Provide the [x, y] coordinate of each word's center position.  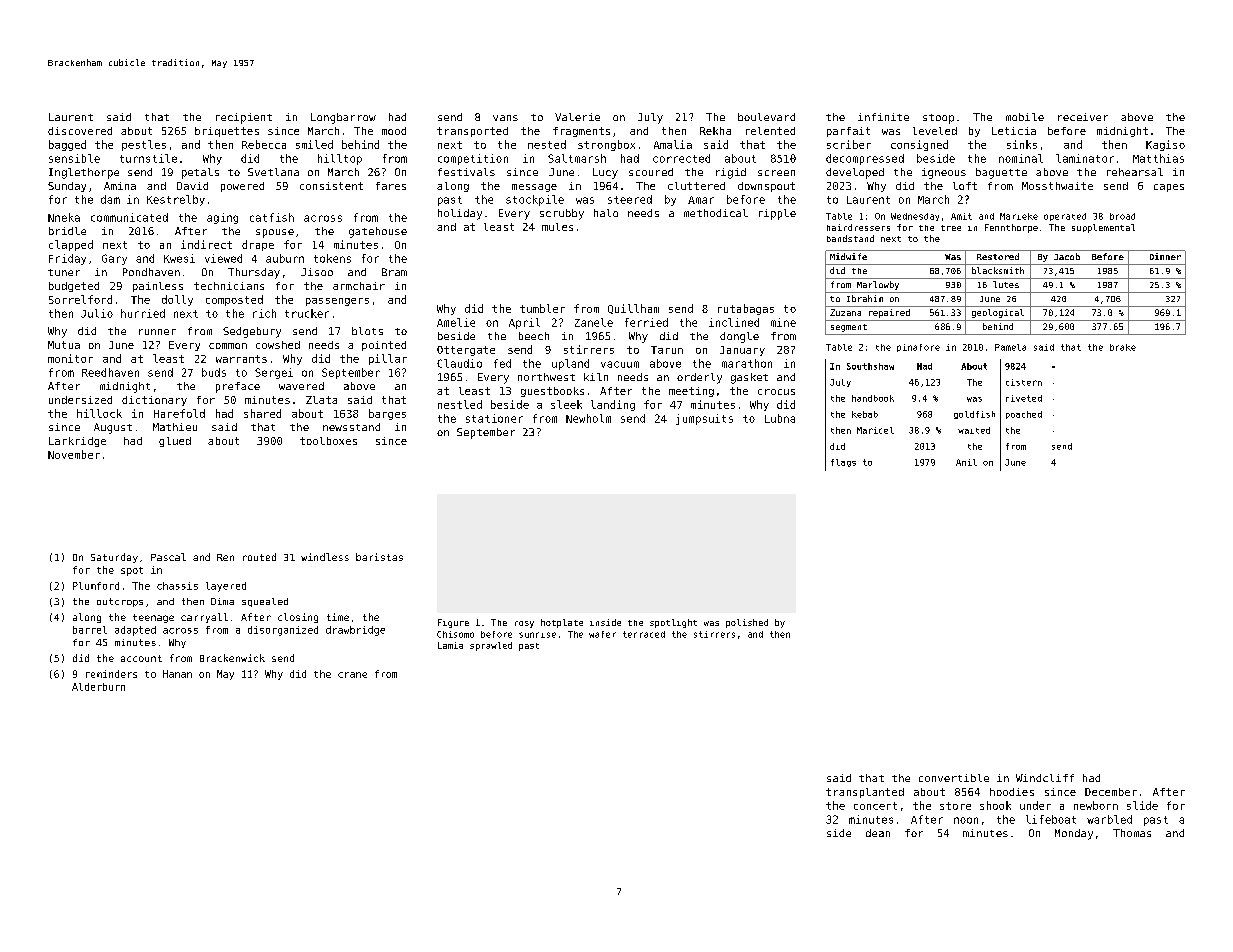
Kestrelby [176, 200]
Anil [966, 462]
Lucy [605, 173]
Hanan [177, 674]
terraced [644, 634]
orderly [699, 378]
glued [175, 442]
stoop [938, 119]
